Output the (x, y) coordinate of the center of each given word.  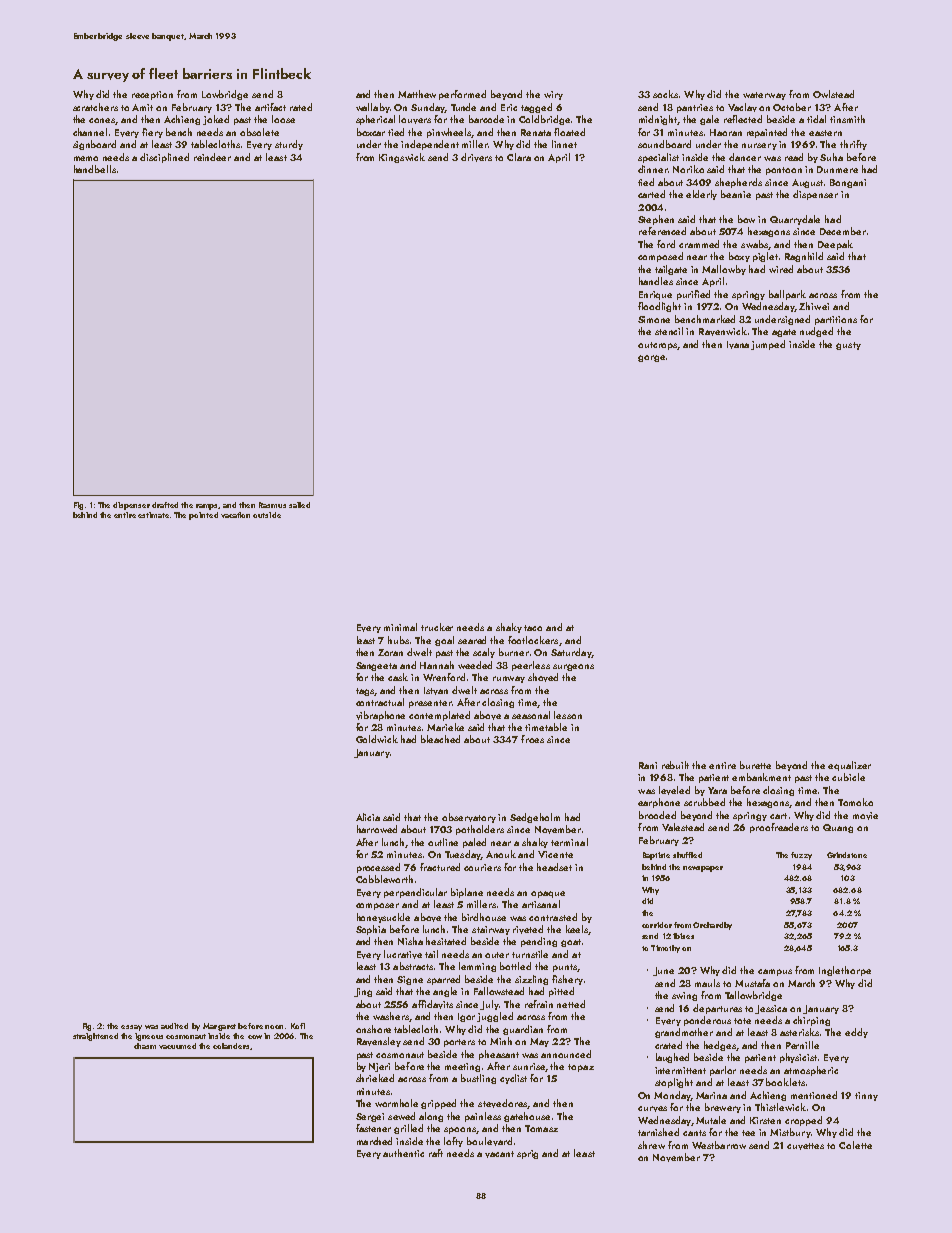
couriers (482, 867)
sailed (299, 505)
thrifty (853, 145)
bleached (440, 739)
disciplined (164, 158)
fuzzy (801, 856)
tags (365, 692)
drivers (476, 157)
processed (378, 868)
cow (255, 1037)
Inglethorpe (845, 971)
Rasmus (272, 505)
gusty (848, 346)
